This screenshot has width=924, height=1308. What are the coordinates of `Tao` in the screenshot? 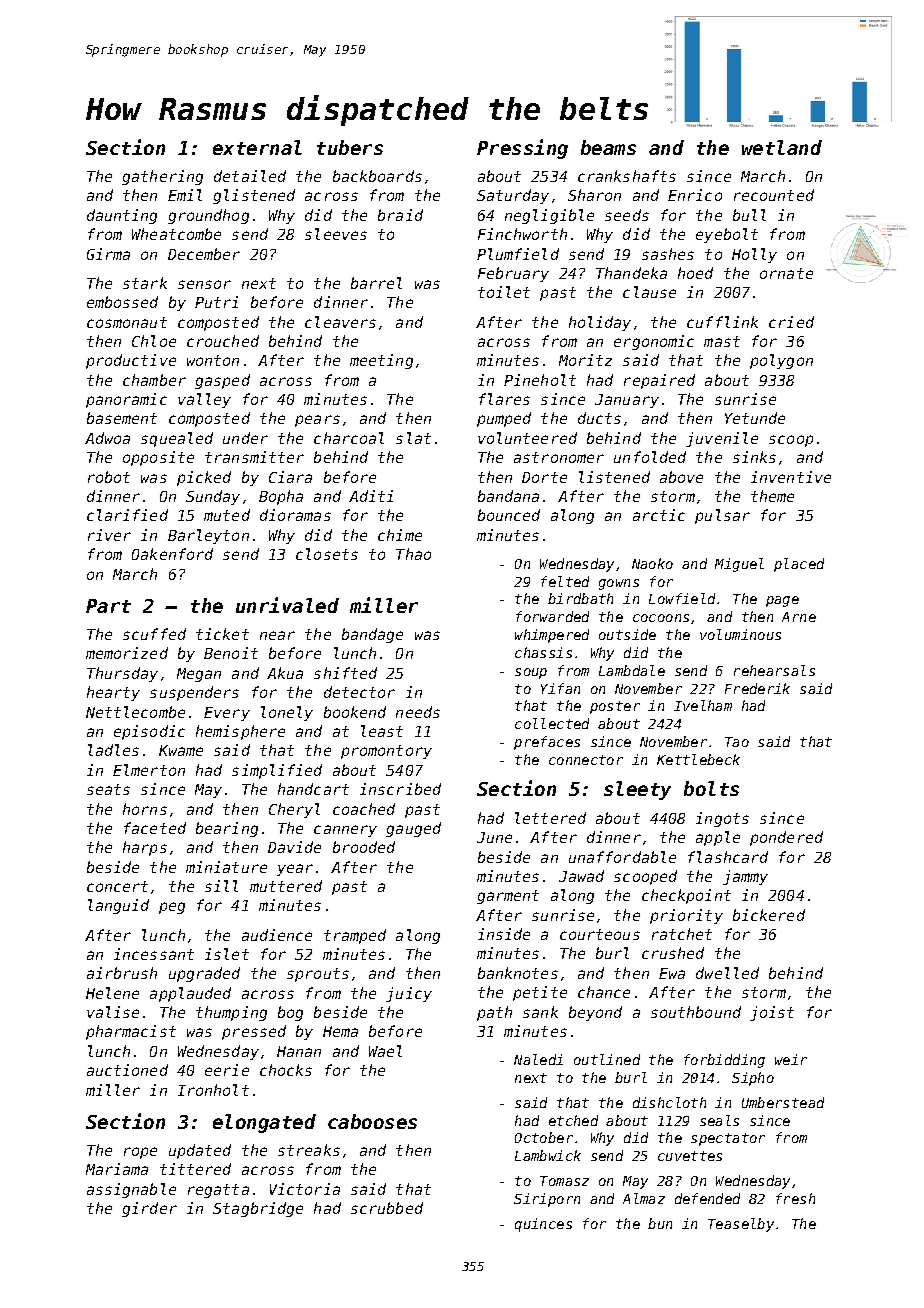 It's located at (737, 742).
